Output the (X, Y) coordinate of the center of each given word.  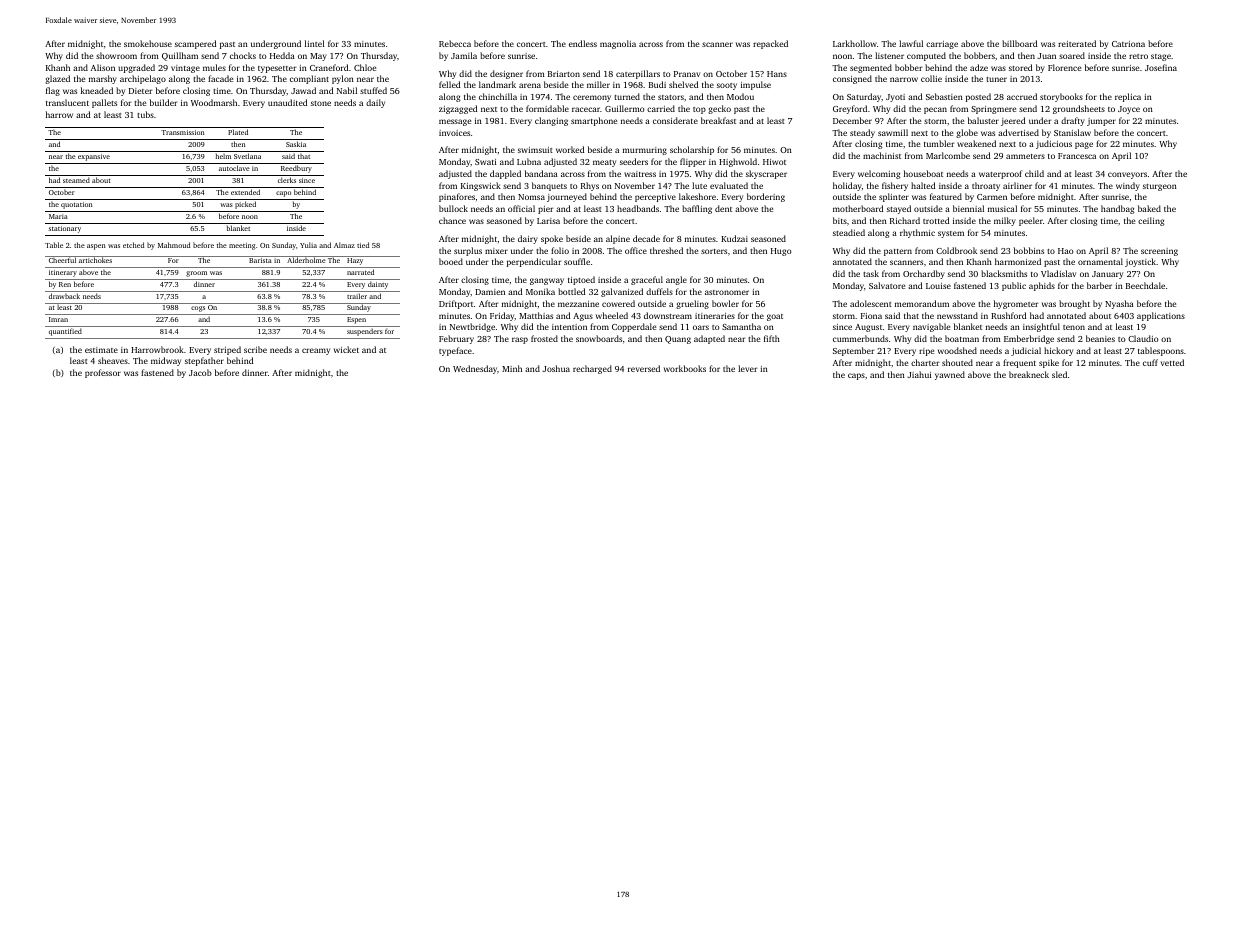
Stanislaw (1072, 132)
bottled (571, 291)
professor (103, 373)
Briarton (564, 74)
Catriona (1128, 44)
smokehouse (148, 43)
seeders (634, 161)
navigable (931, 327)
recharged (592, 369)
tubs (145, 114)
